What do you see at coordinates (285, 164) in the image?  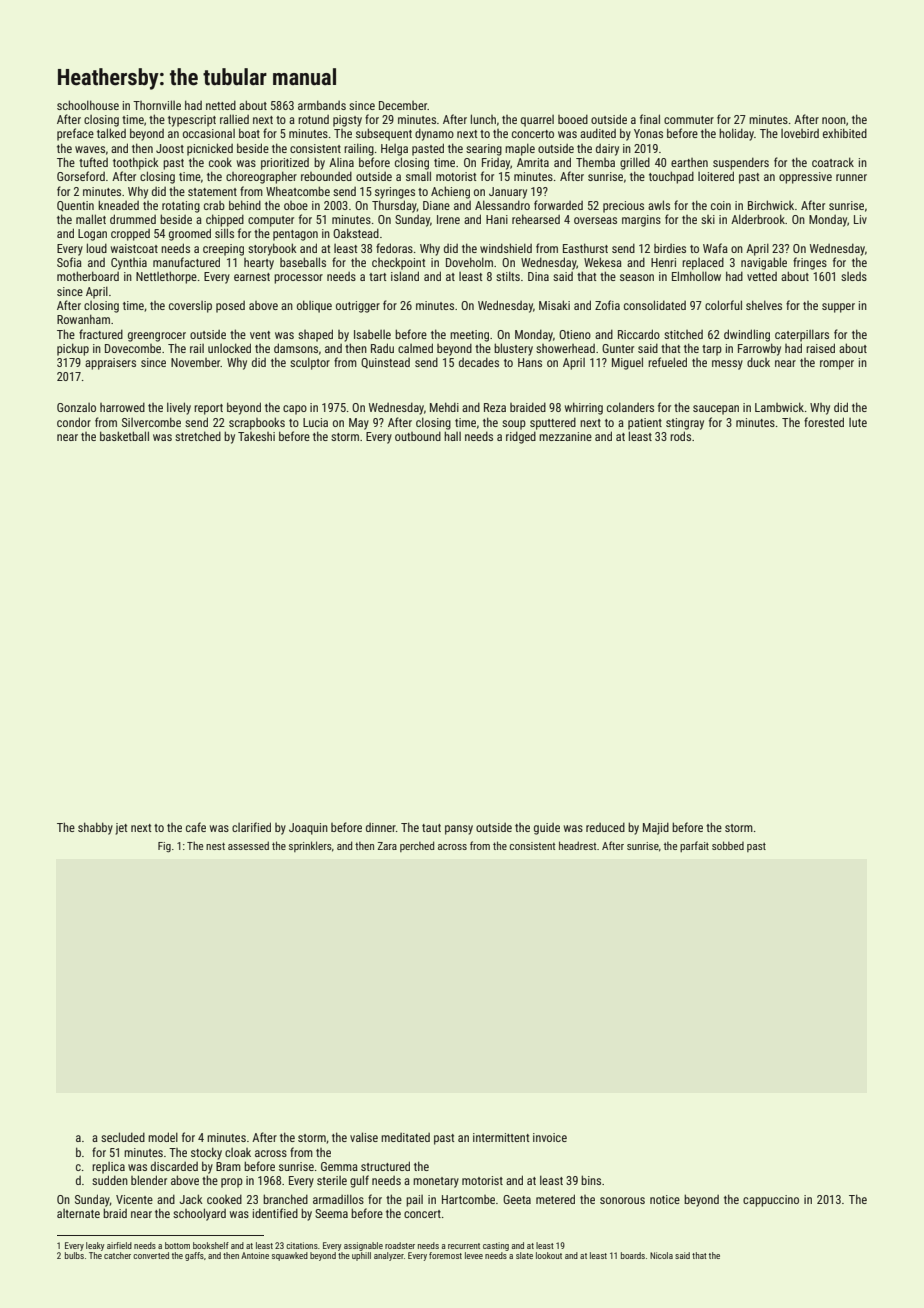 I see `prioritized` at bounding box center [285, 164].
